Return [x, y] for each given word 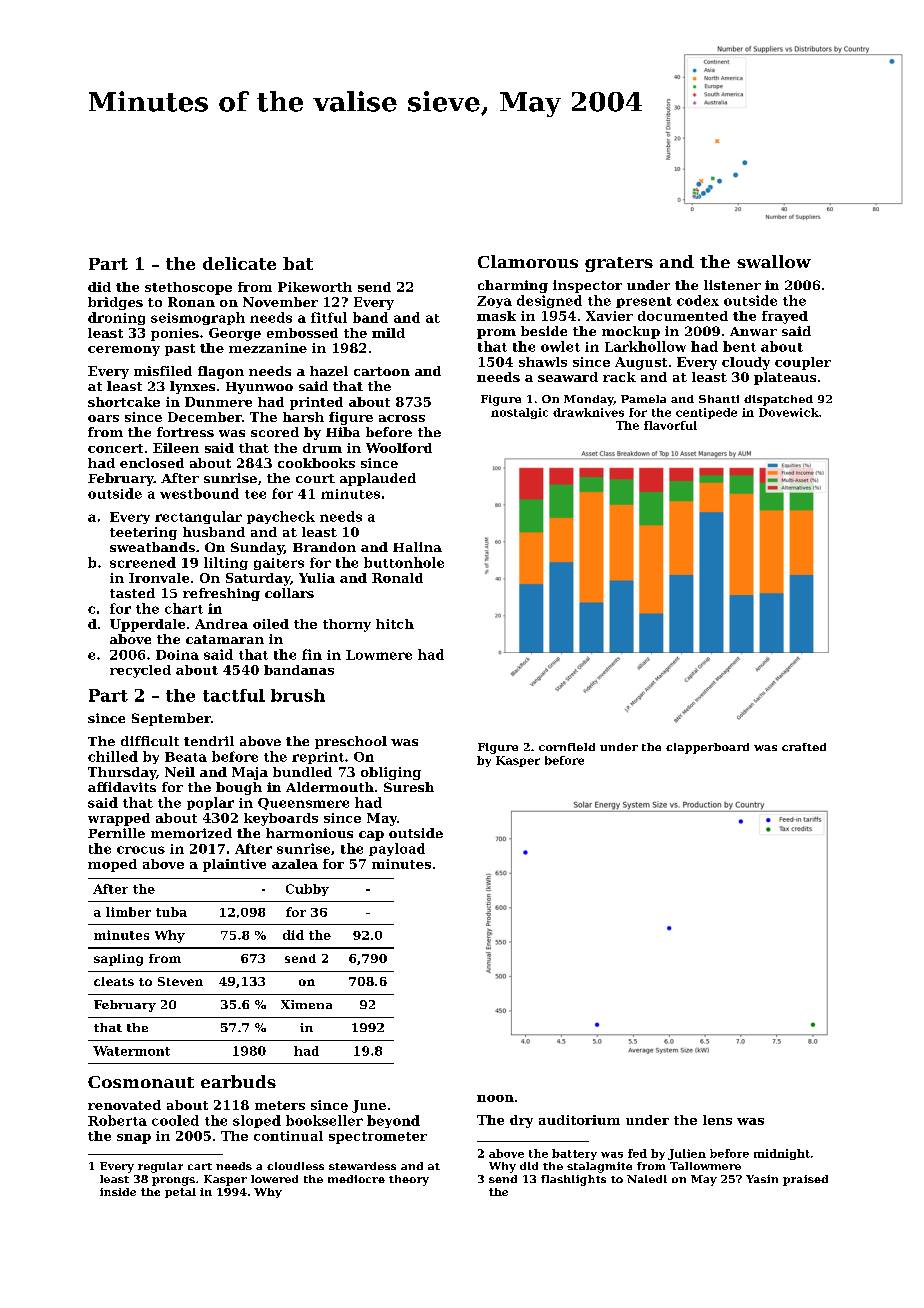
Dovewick [789, 412]
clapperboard [707, 748]
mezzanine [268, 348]
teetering [143, 533]
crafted [804, 747]
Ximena [306, 1004]
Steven [180, 981]
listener [732, 285]
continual [288, 1136]
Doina [177, 655]
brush [298, 695]
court [315, 478]
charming [513, 286]
